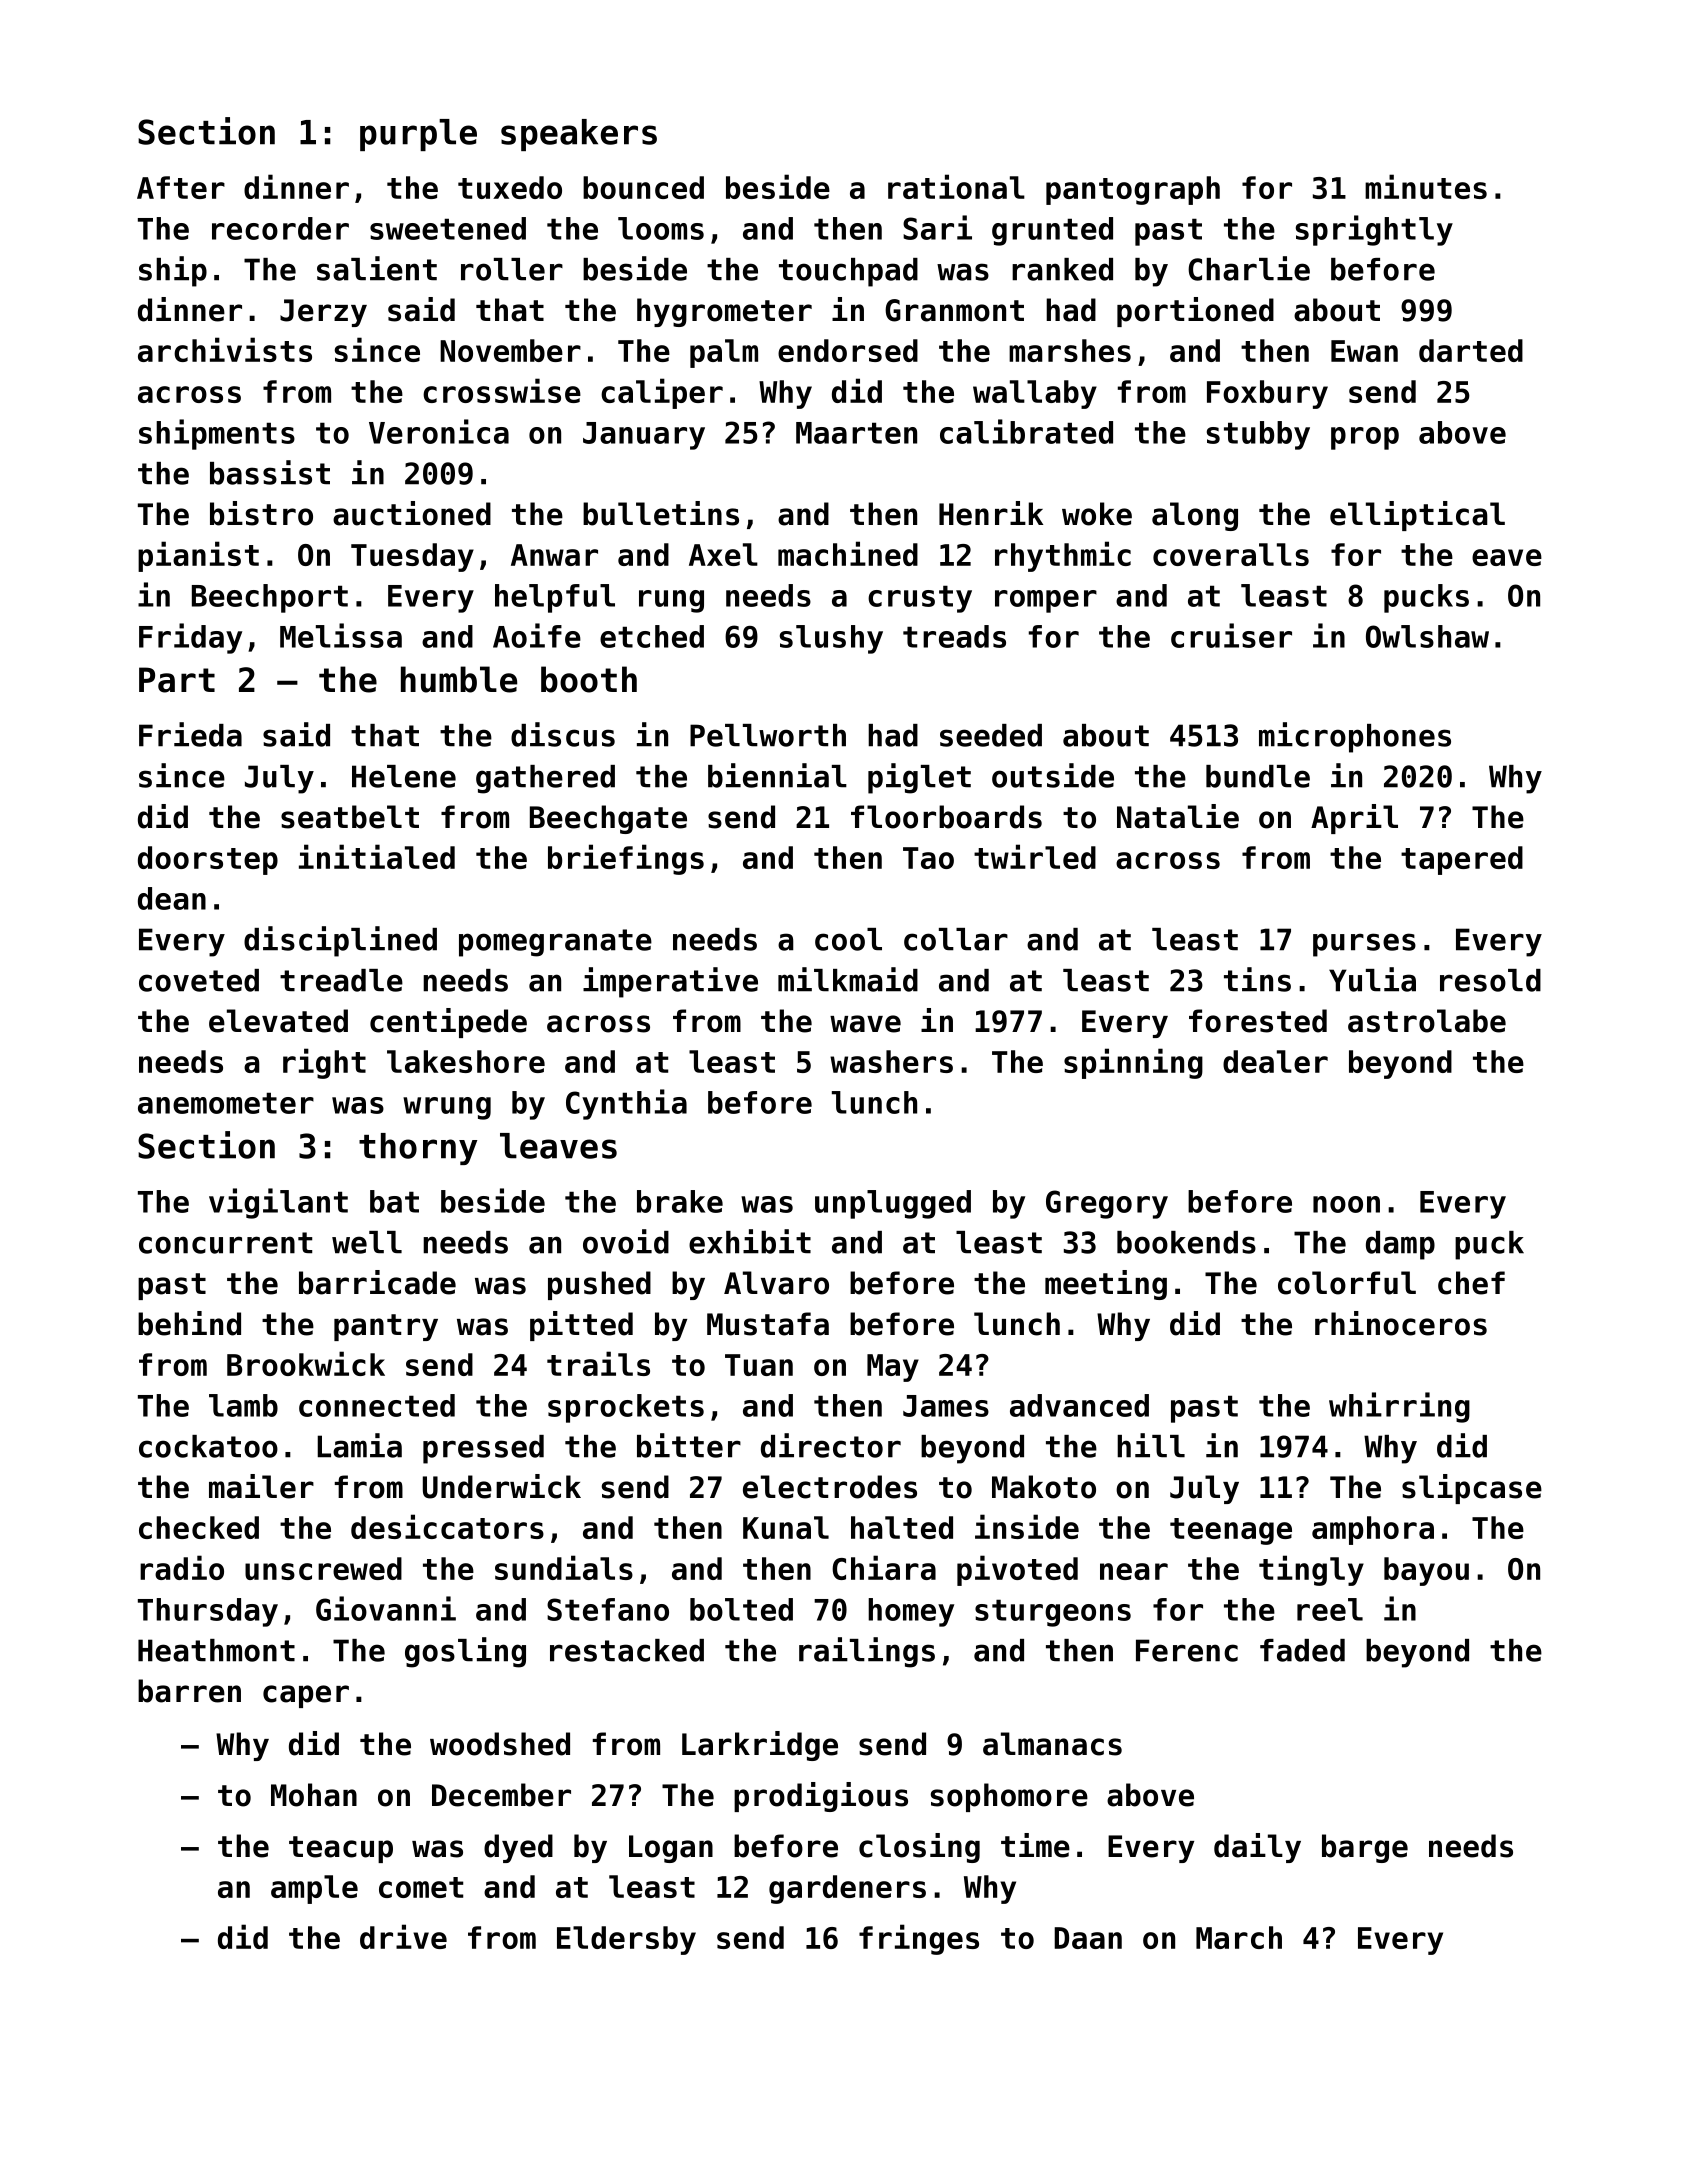 This screenshot has width=1683, height=2178. I want to click on pomegranate, so click(555, 943).
